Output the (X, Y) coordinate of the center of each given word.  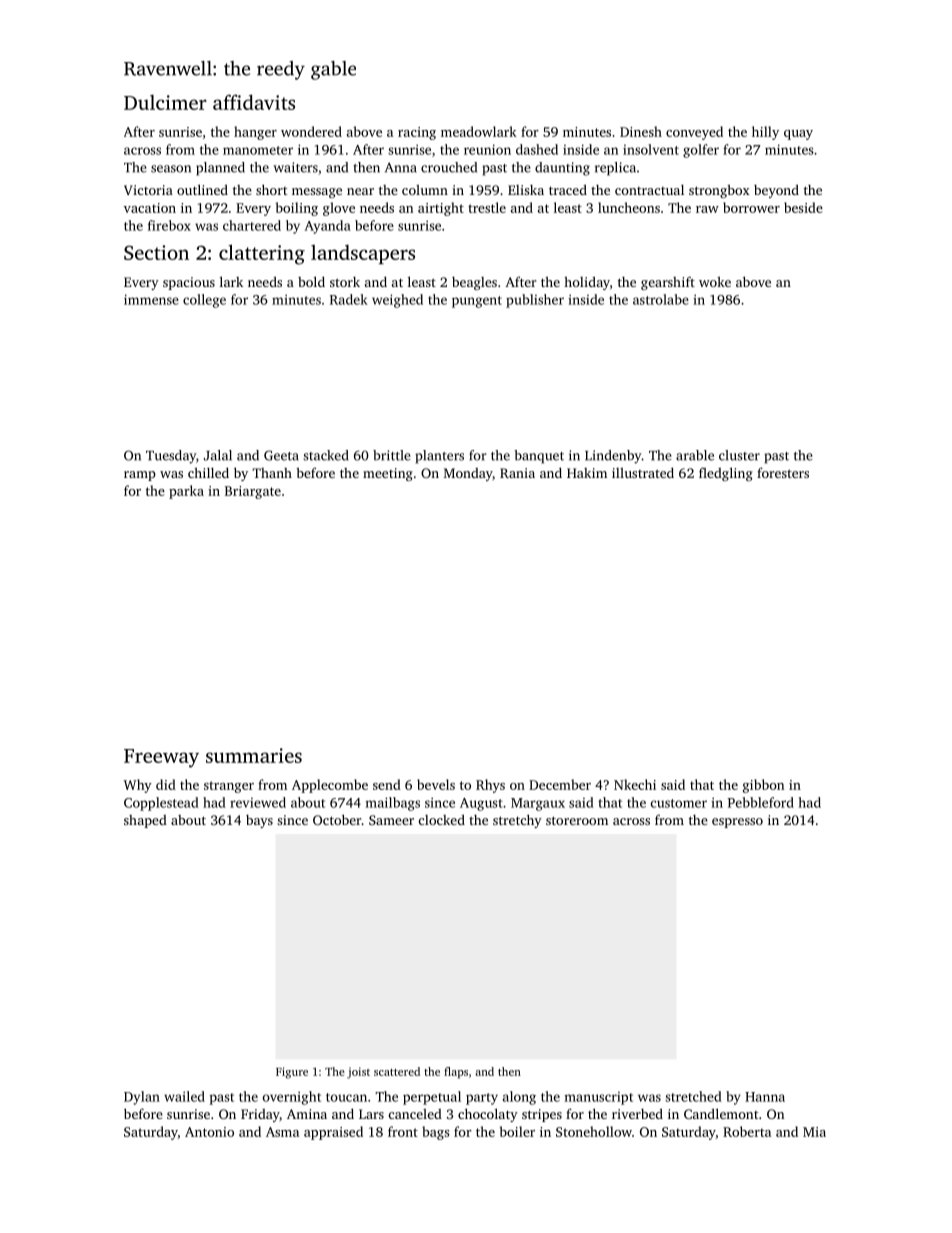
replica (615, 169)
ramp (140, 476)
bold (311, 281)
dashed (537, 149)
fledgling (726, 474)
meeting (388, 474)
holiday (587, 283)
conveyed (694, 133)
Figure (292, 1073)
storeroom (577, 820)
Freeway (161, 758)
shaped (145, 821)
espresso (737, 823)
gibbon (763, 786)
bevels (436, 784)
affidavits (254, 102)
